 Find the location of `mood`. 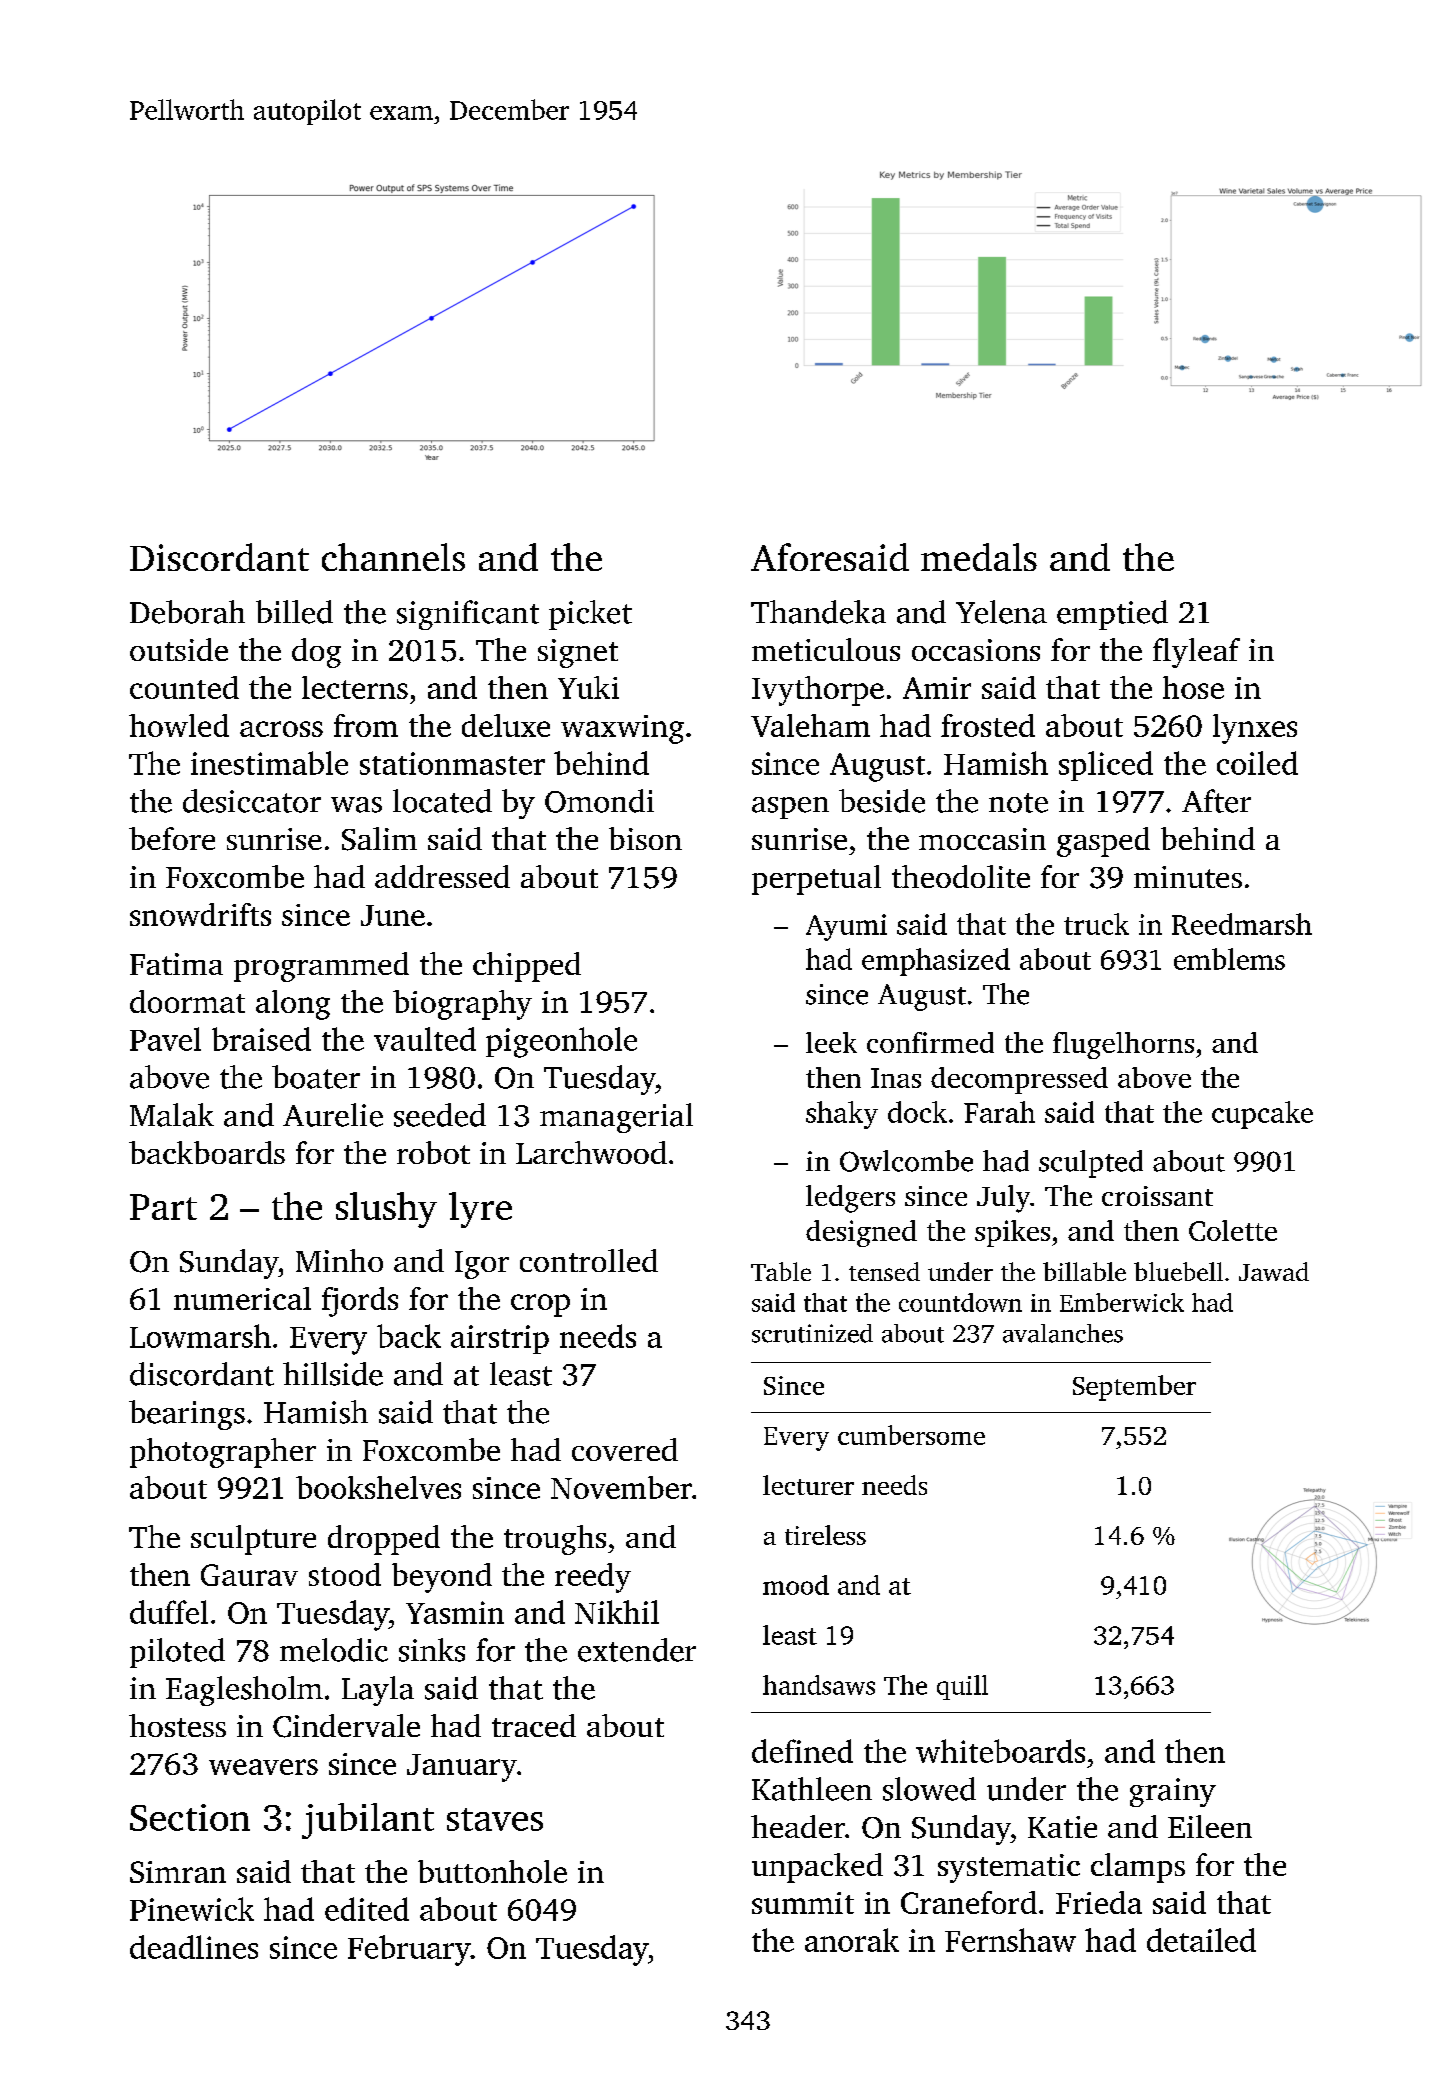

mood is located at coordinates (796, 1585).
